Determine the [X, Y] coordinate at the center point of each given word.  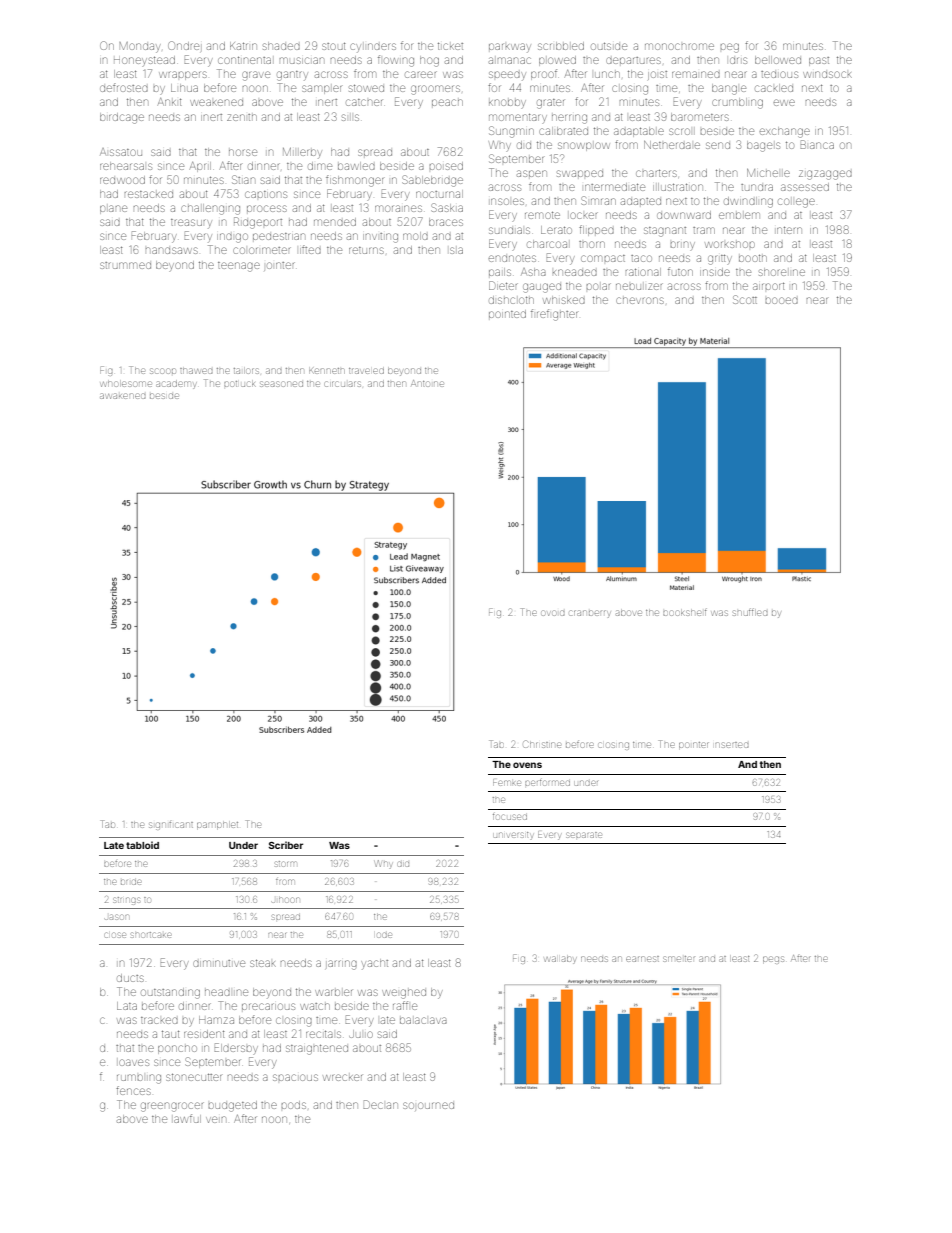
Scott [745, 299]
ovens [527, 765]
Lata [127, 1006]
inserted [731, 745]
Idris [738, 60]
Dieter [503, 285]
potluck [240, 384]
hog [429, 61]
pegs [773, 960]
